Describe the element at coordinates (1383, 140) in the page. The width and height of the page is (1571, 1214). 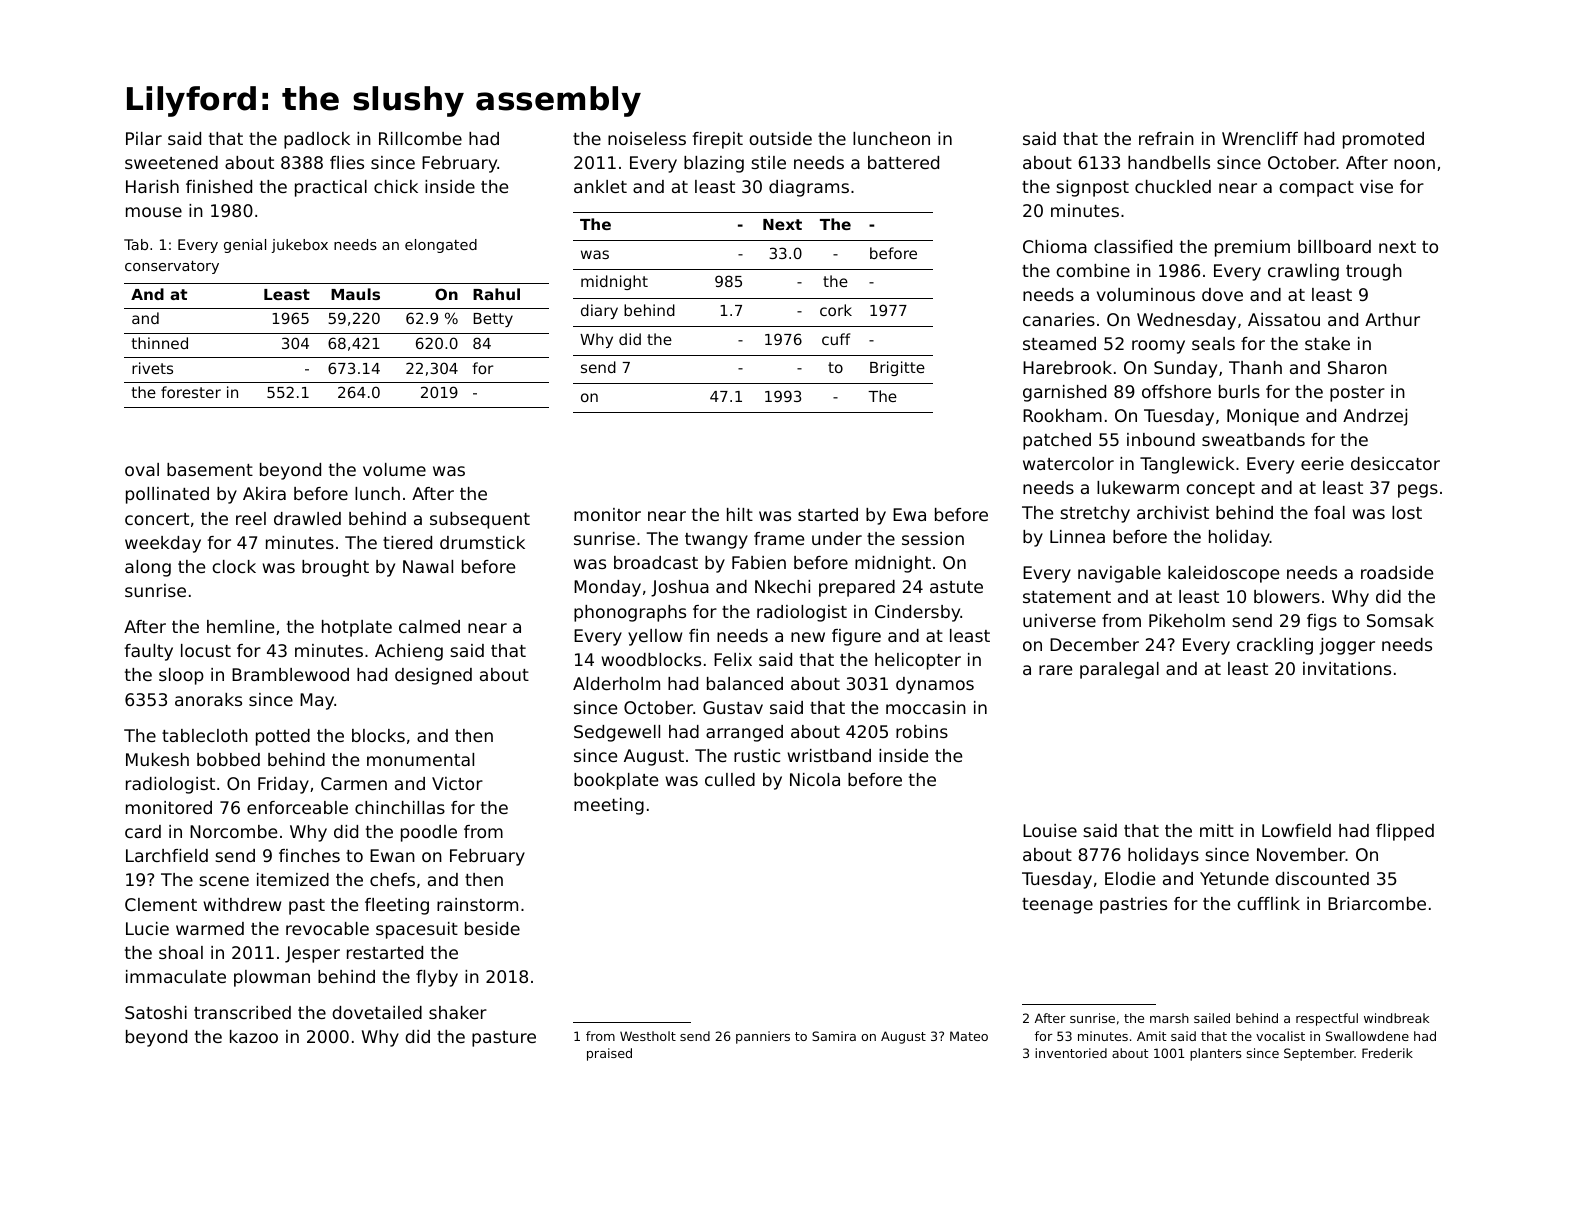
I see `promoted` at that location.
